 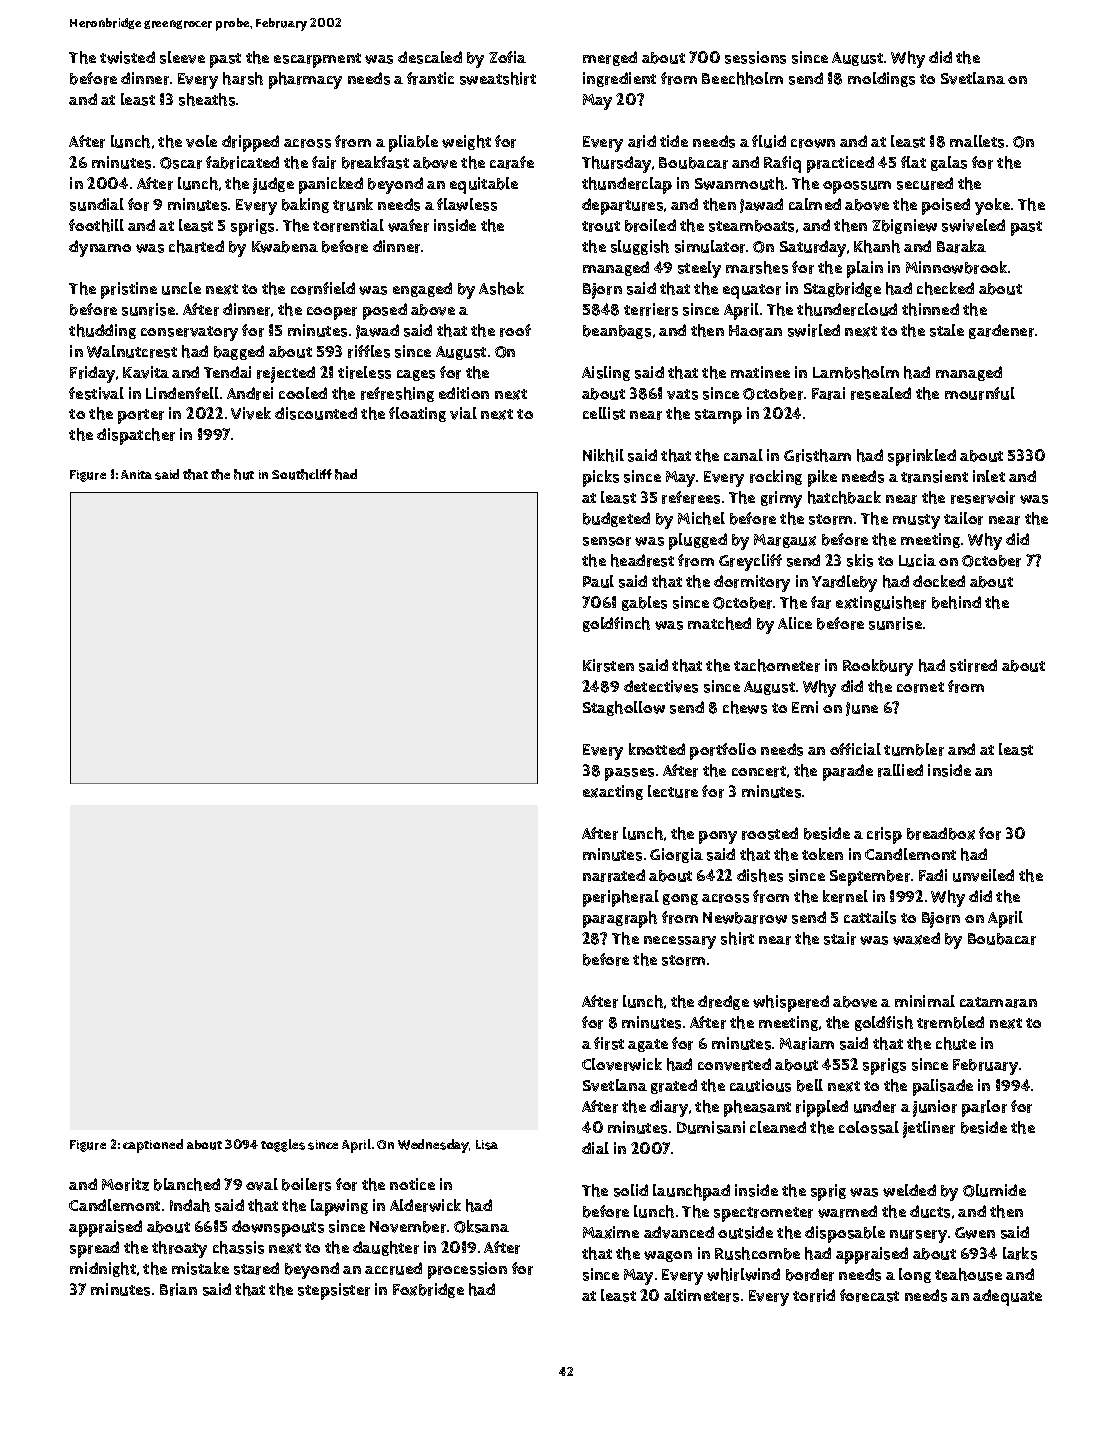 What do you see at coordinates (822, 478) in the page?
I see `pike` at bounding box center [822, 478].
